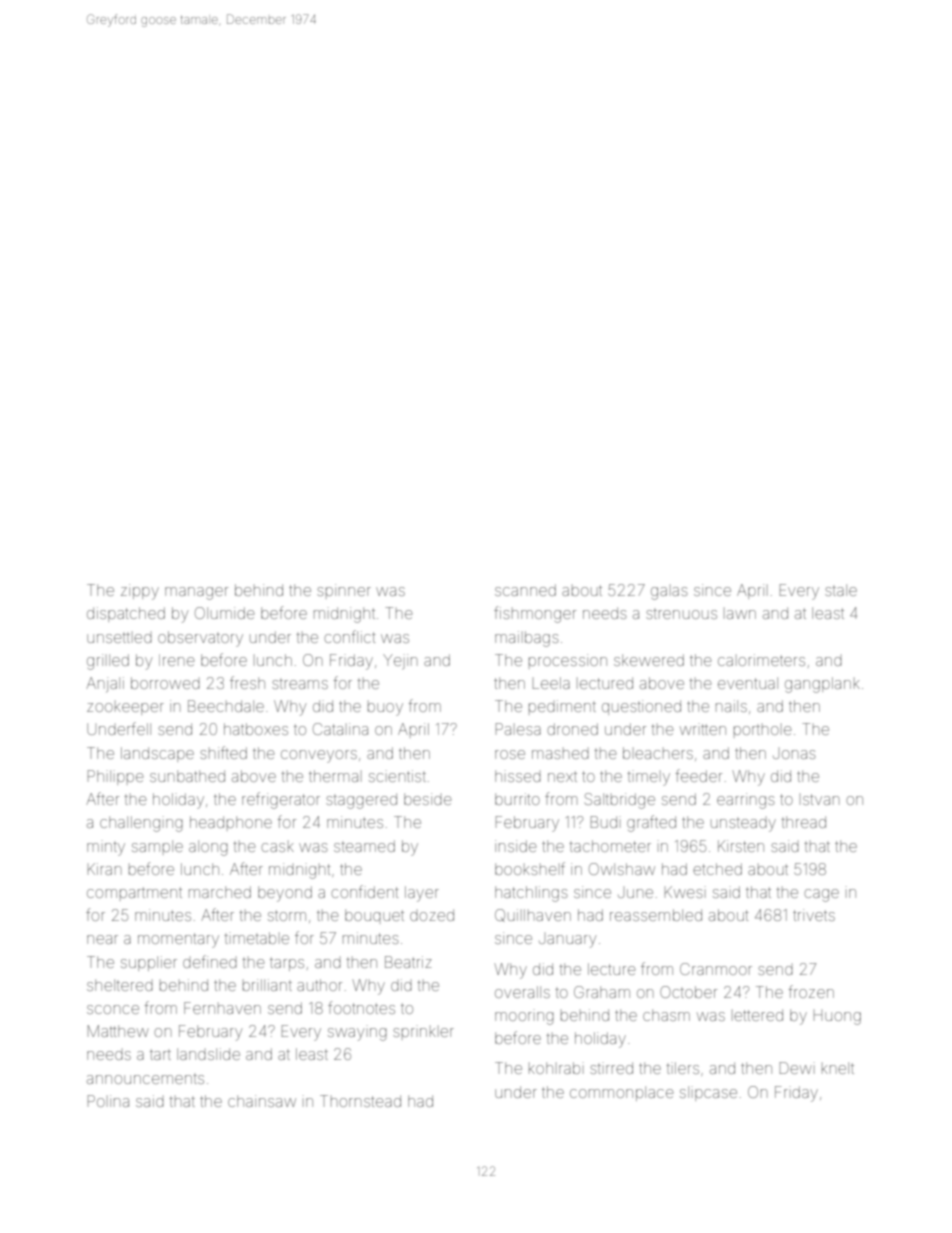 This image has height=1233, width=952. What do you see at coordinates (761, 660) in the image?
I see `calorimeters` at bounding box center [761, 660].
